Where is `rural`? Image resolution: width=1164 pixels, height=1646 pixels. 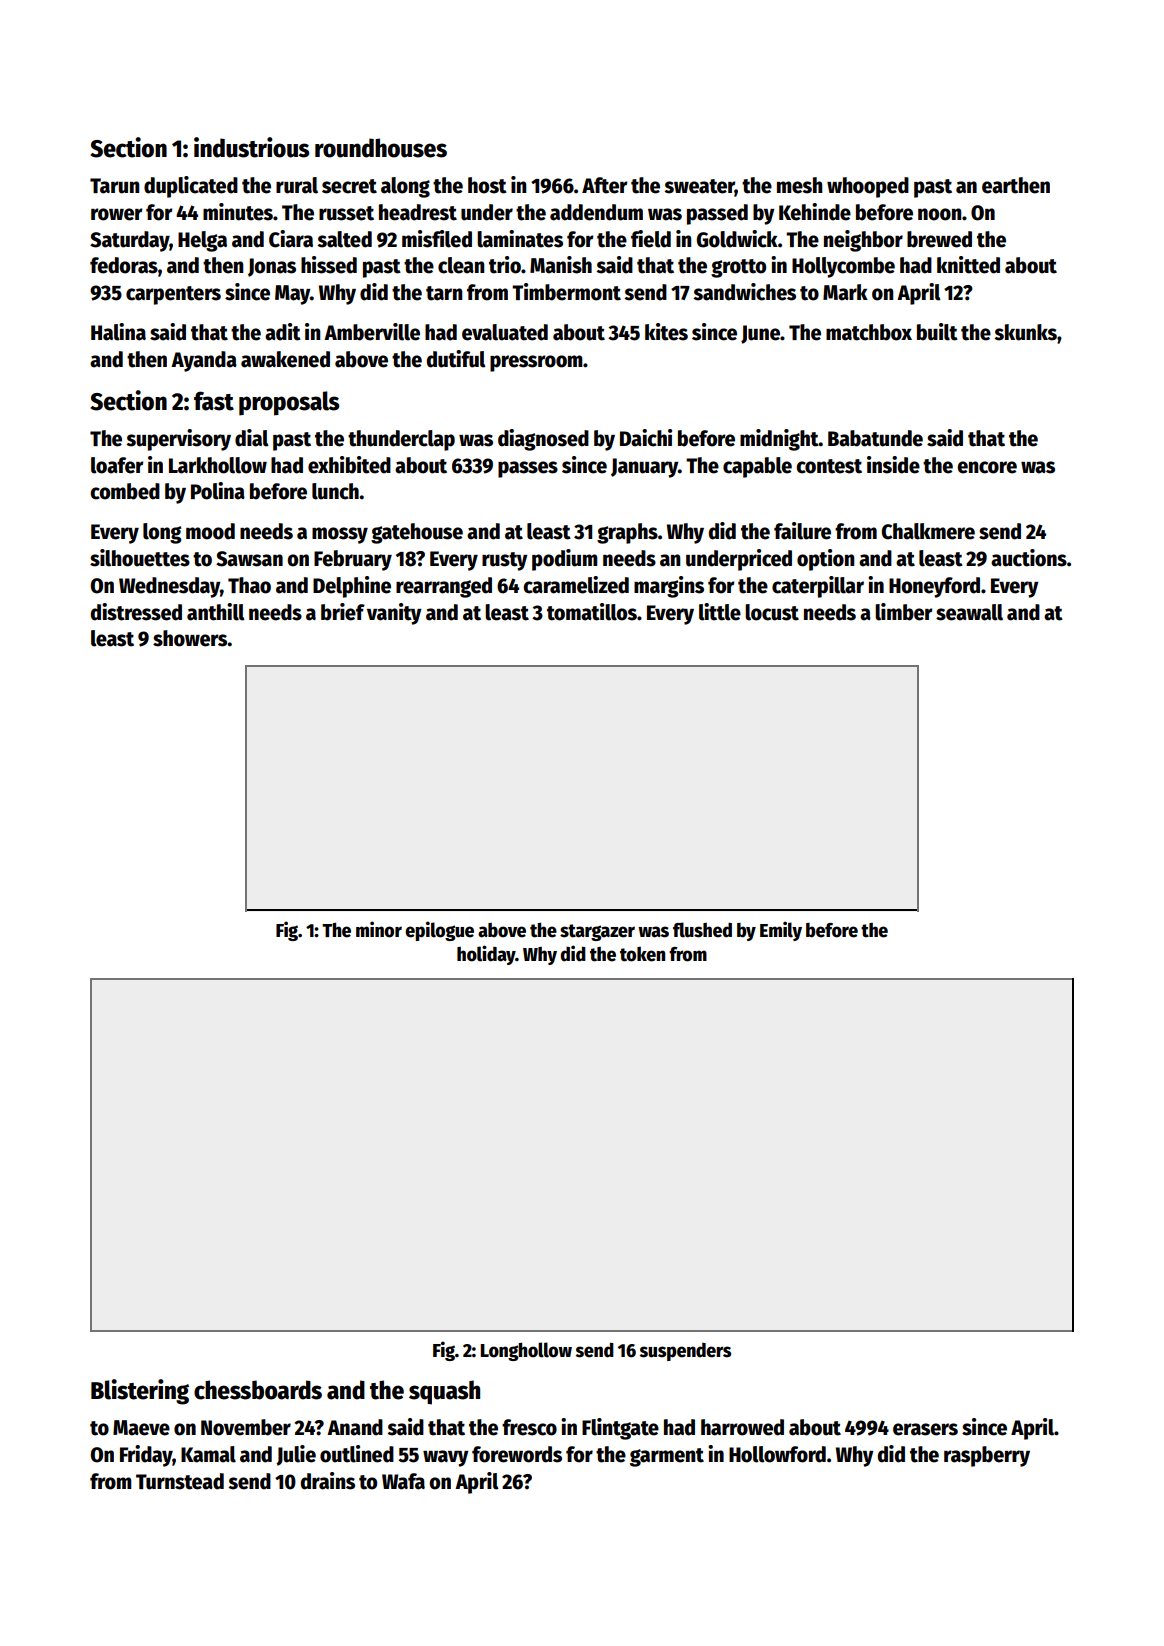
rural is located at coordinates (297, 185).
